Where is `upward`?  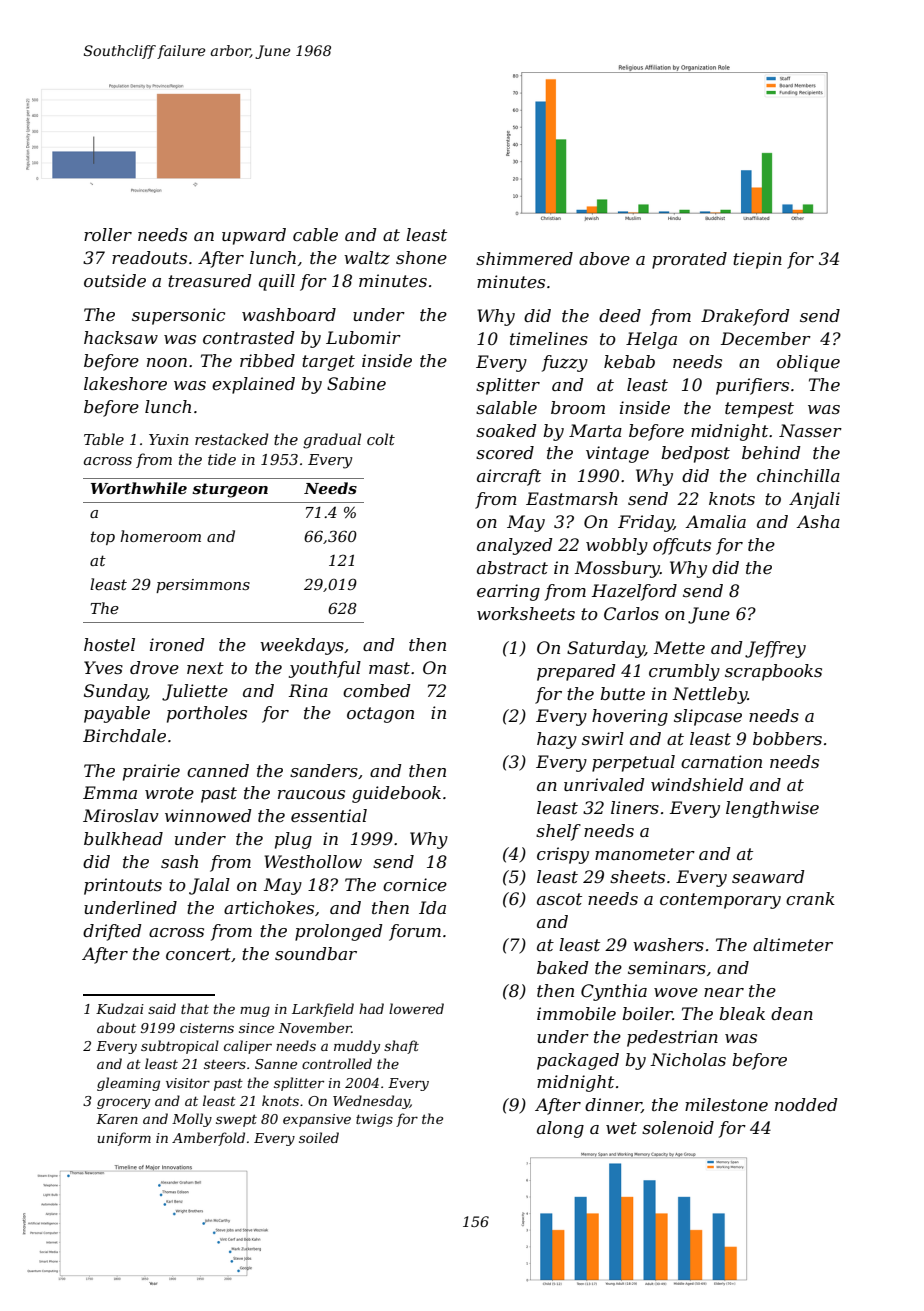
upward is located at coordinates (254, 236).
